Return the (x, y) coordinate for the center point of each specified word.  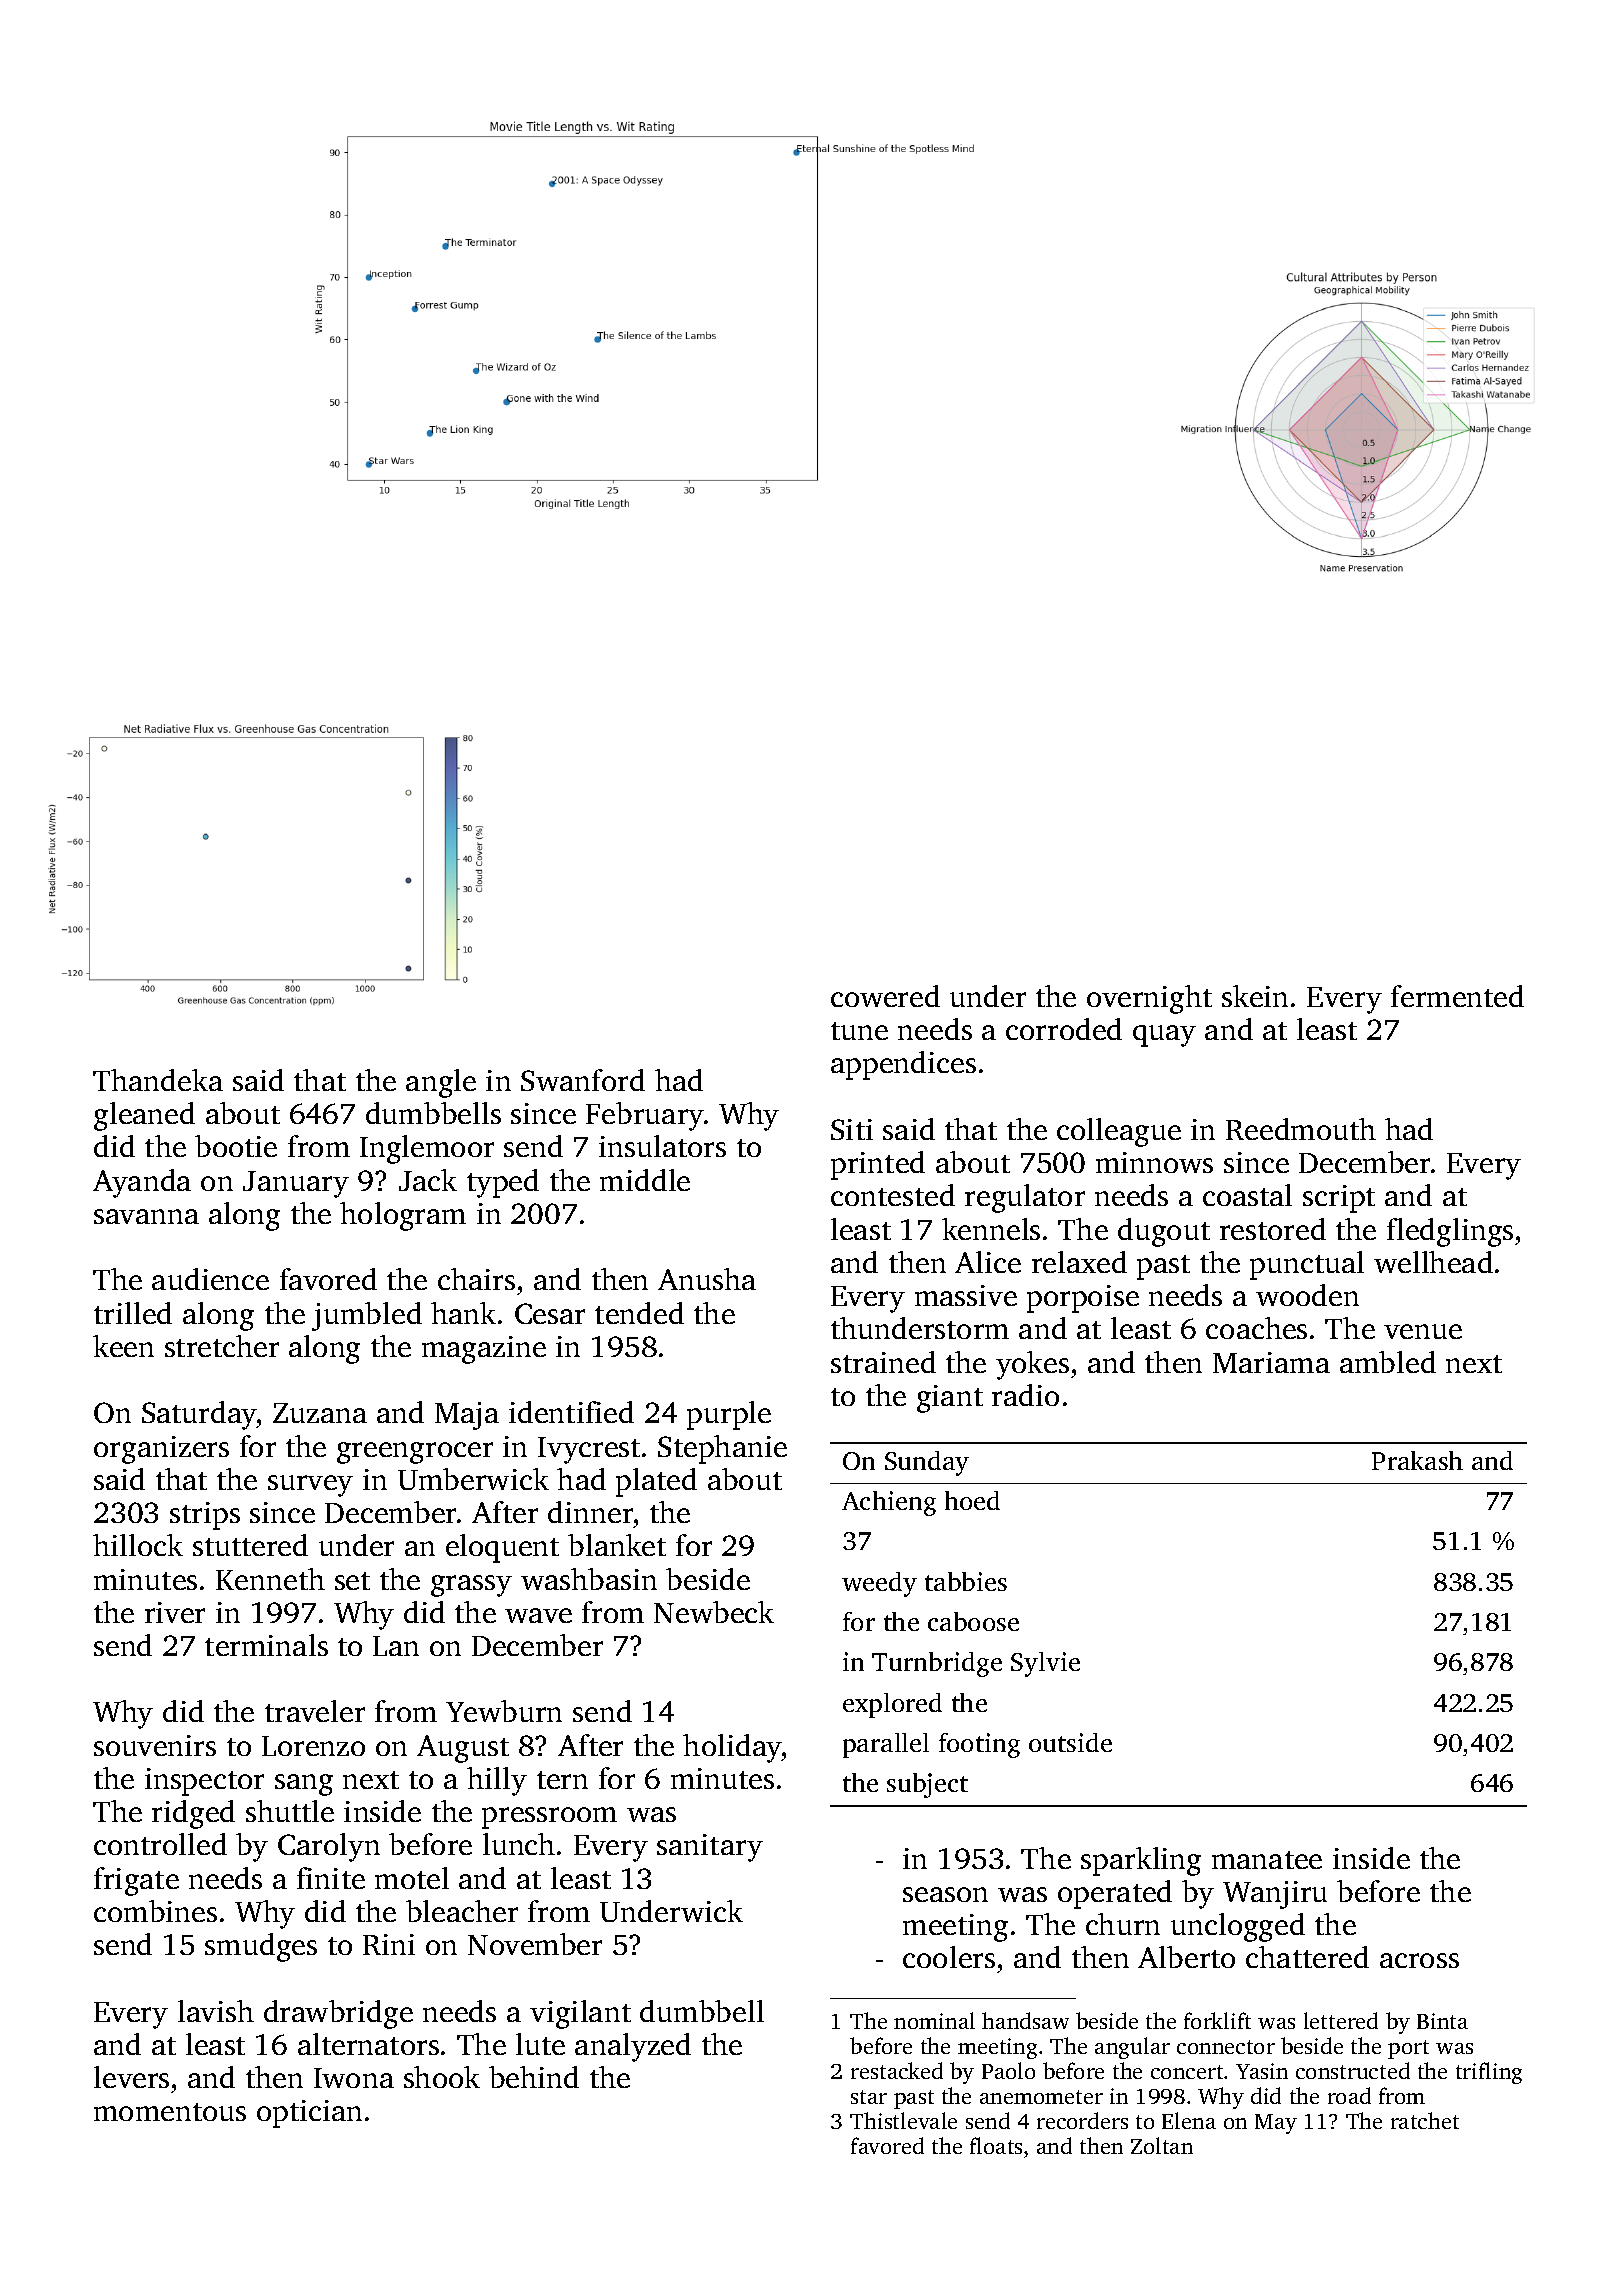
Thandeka (158, 1080)
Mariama (1271, 1362)
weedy (879, 1584)
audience (210, 1279)
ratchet (1425, 2120)
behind (534, 2077)
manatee (1267, 1860)
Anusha (707, 1279)
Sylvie (1045, 1664)
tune (859, 1031)
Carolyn (329, 1847)
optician (309, 2114)
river (175, 1612)
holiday (732, 1748)
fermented (1457, 996)
